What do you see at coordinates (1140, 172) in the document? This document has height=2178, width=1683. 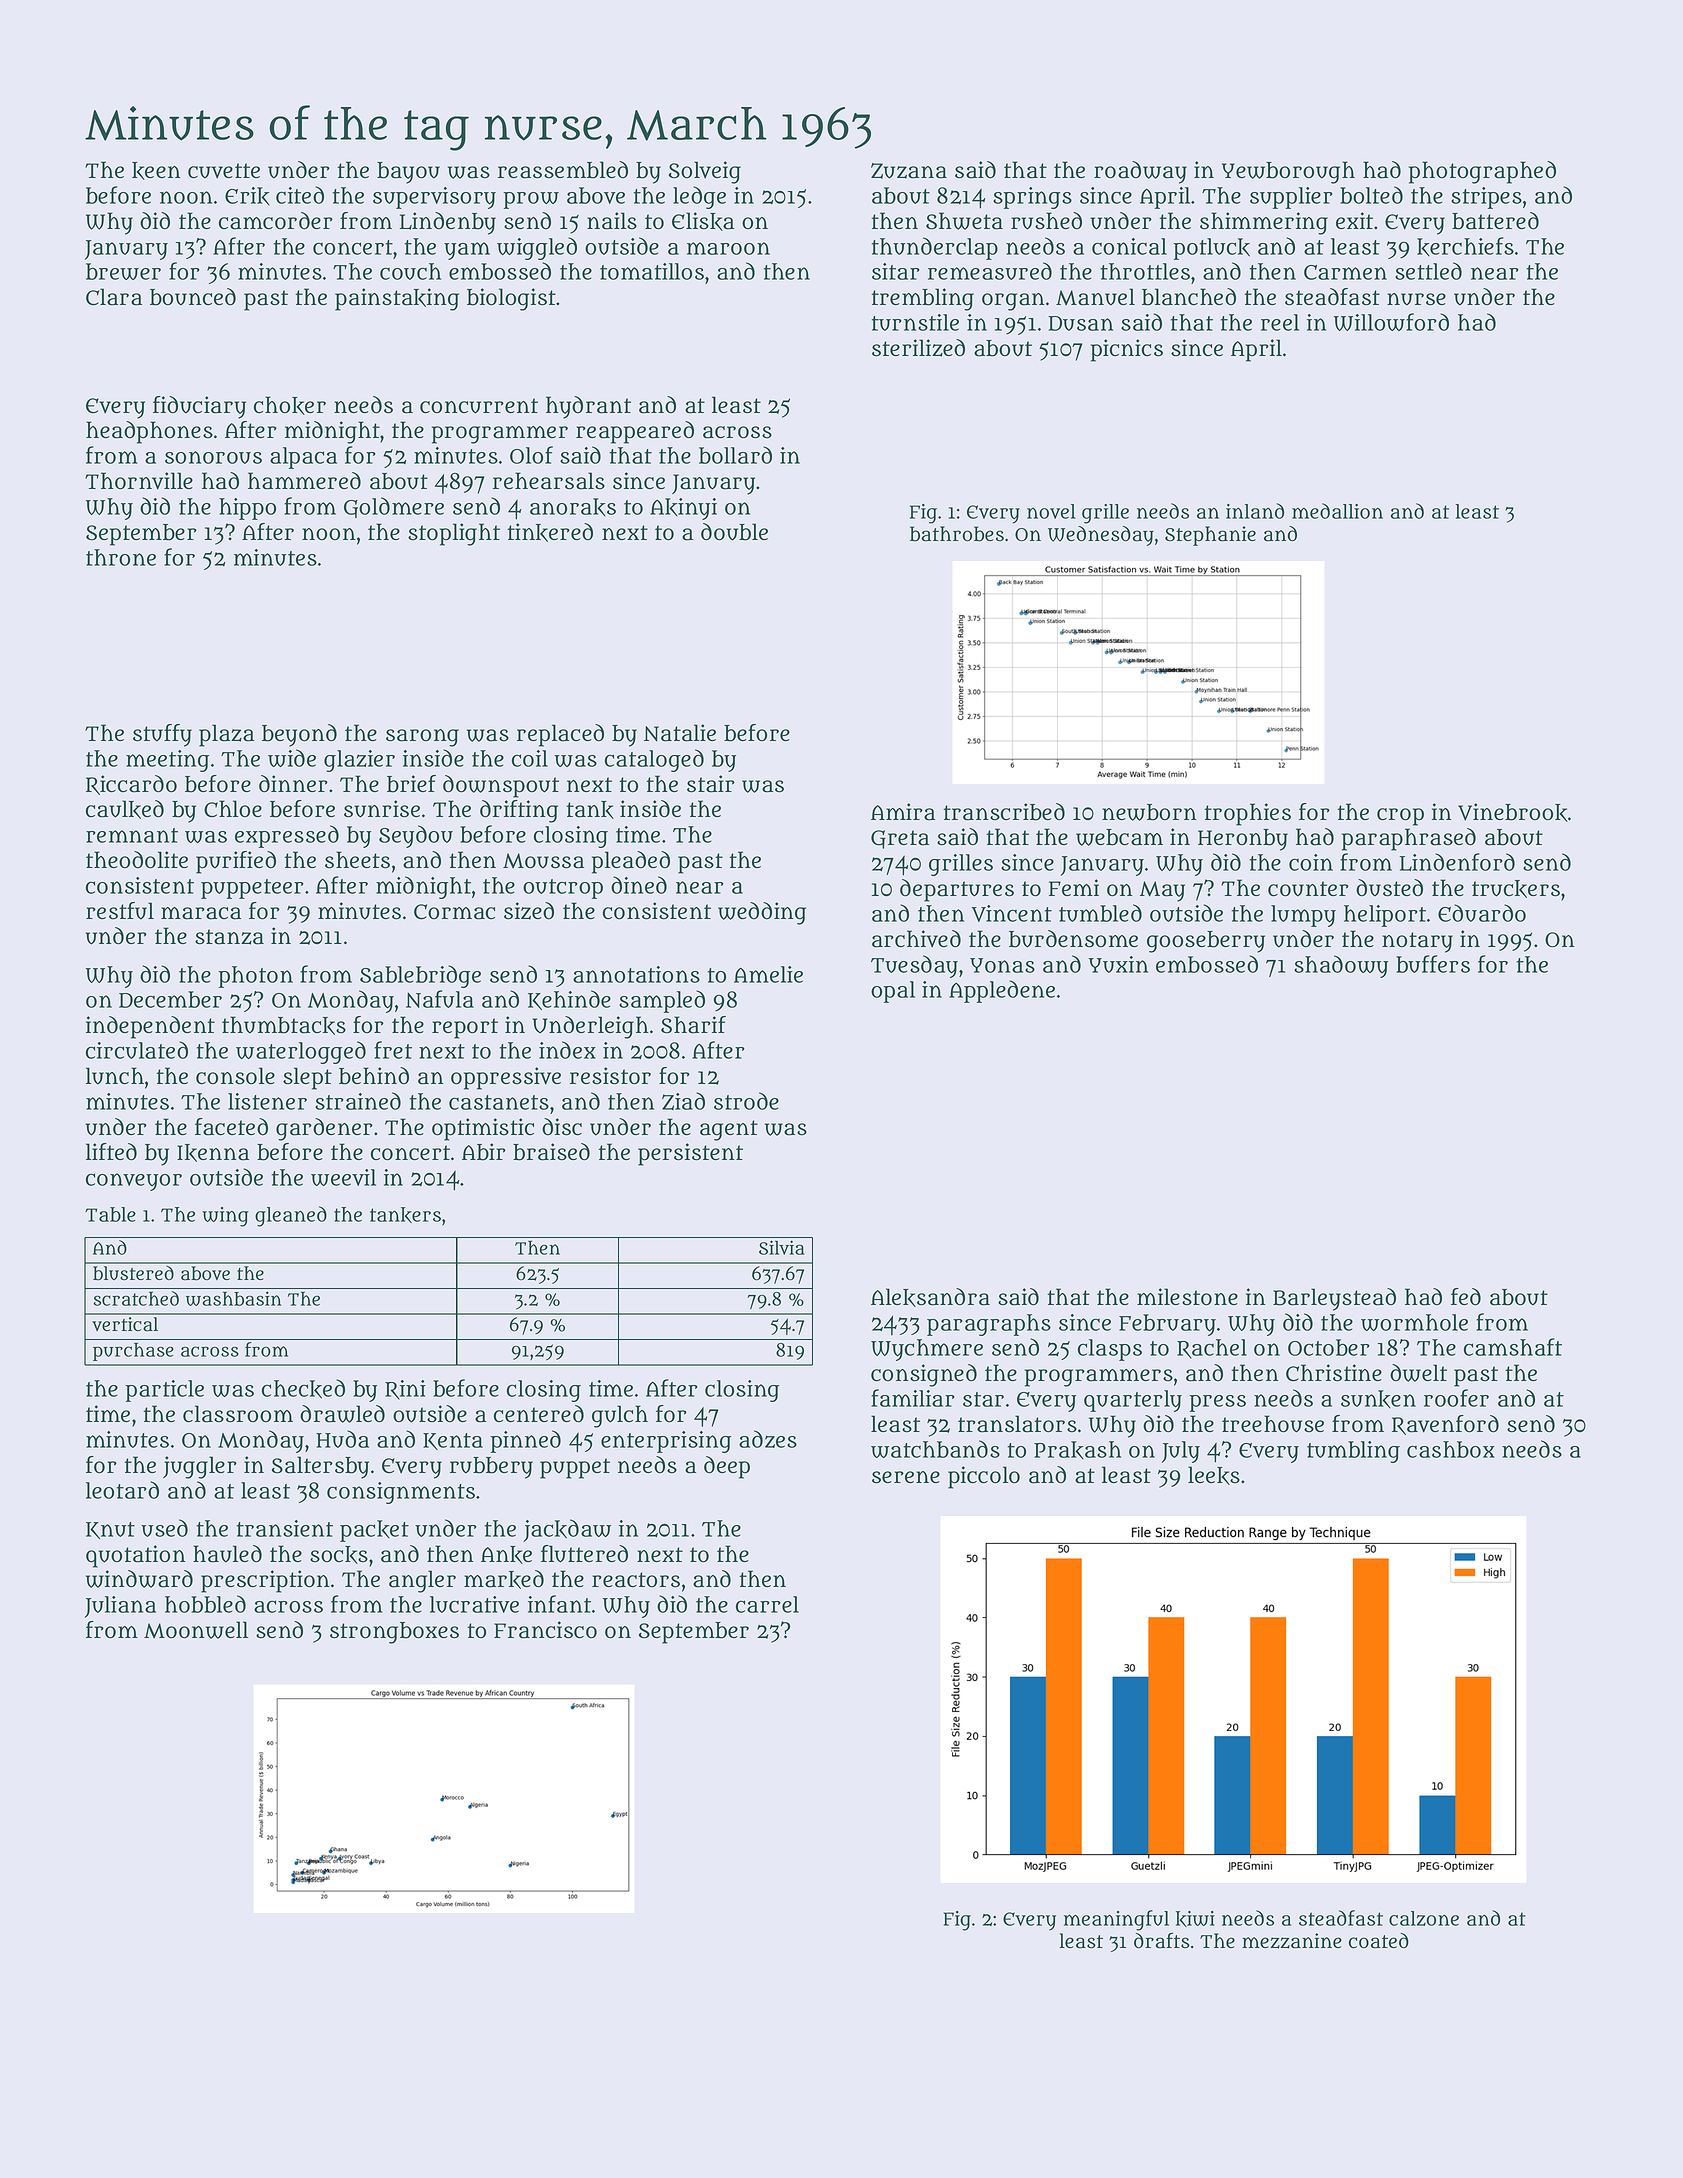 I see `roadway` at bounding box center [1140, 172].
